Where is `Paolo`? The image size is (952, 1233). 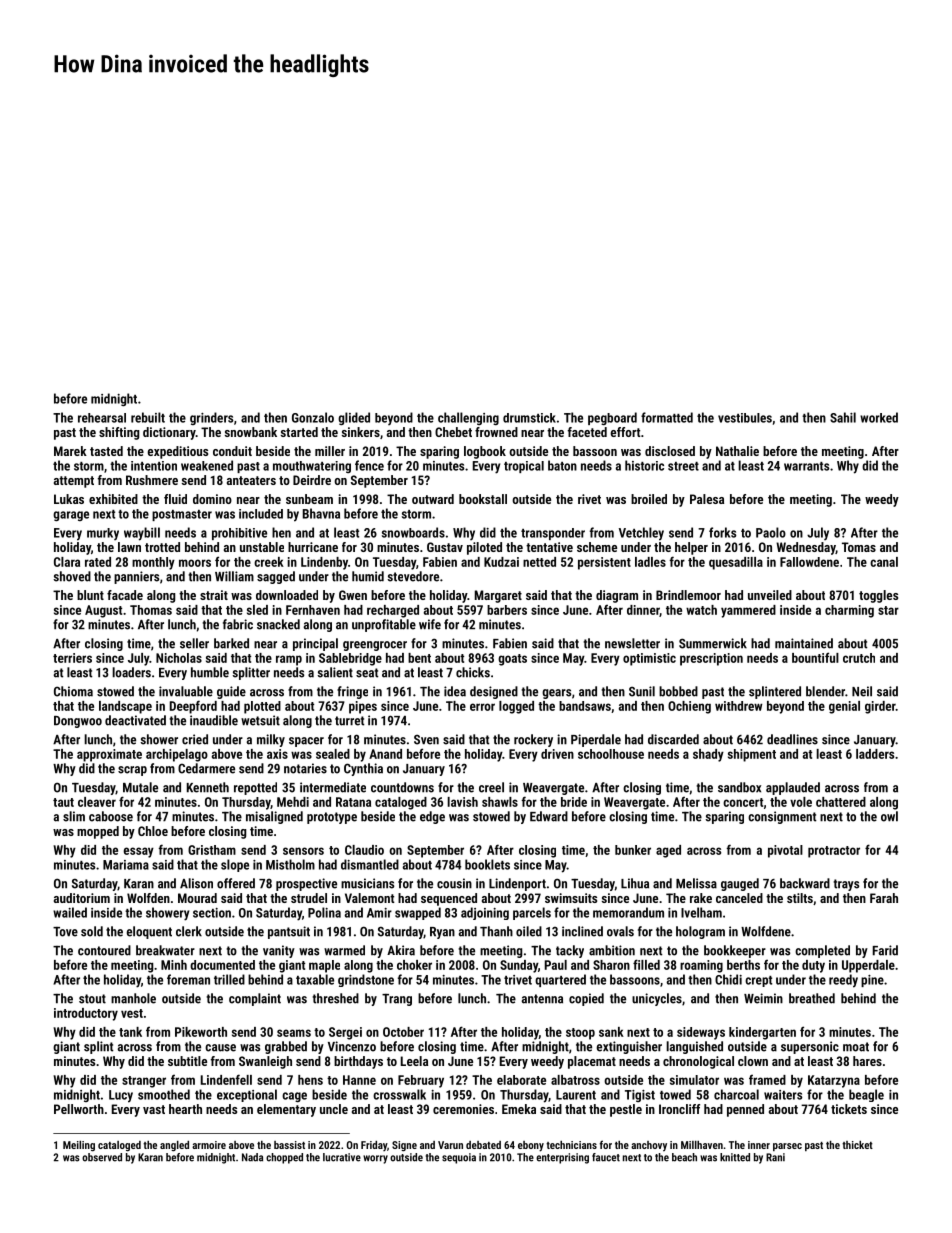
Paolo is located at coordinates (771, 532).
